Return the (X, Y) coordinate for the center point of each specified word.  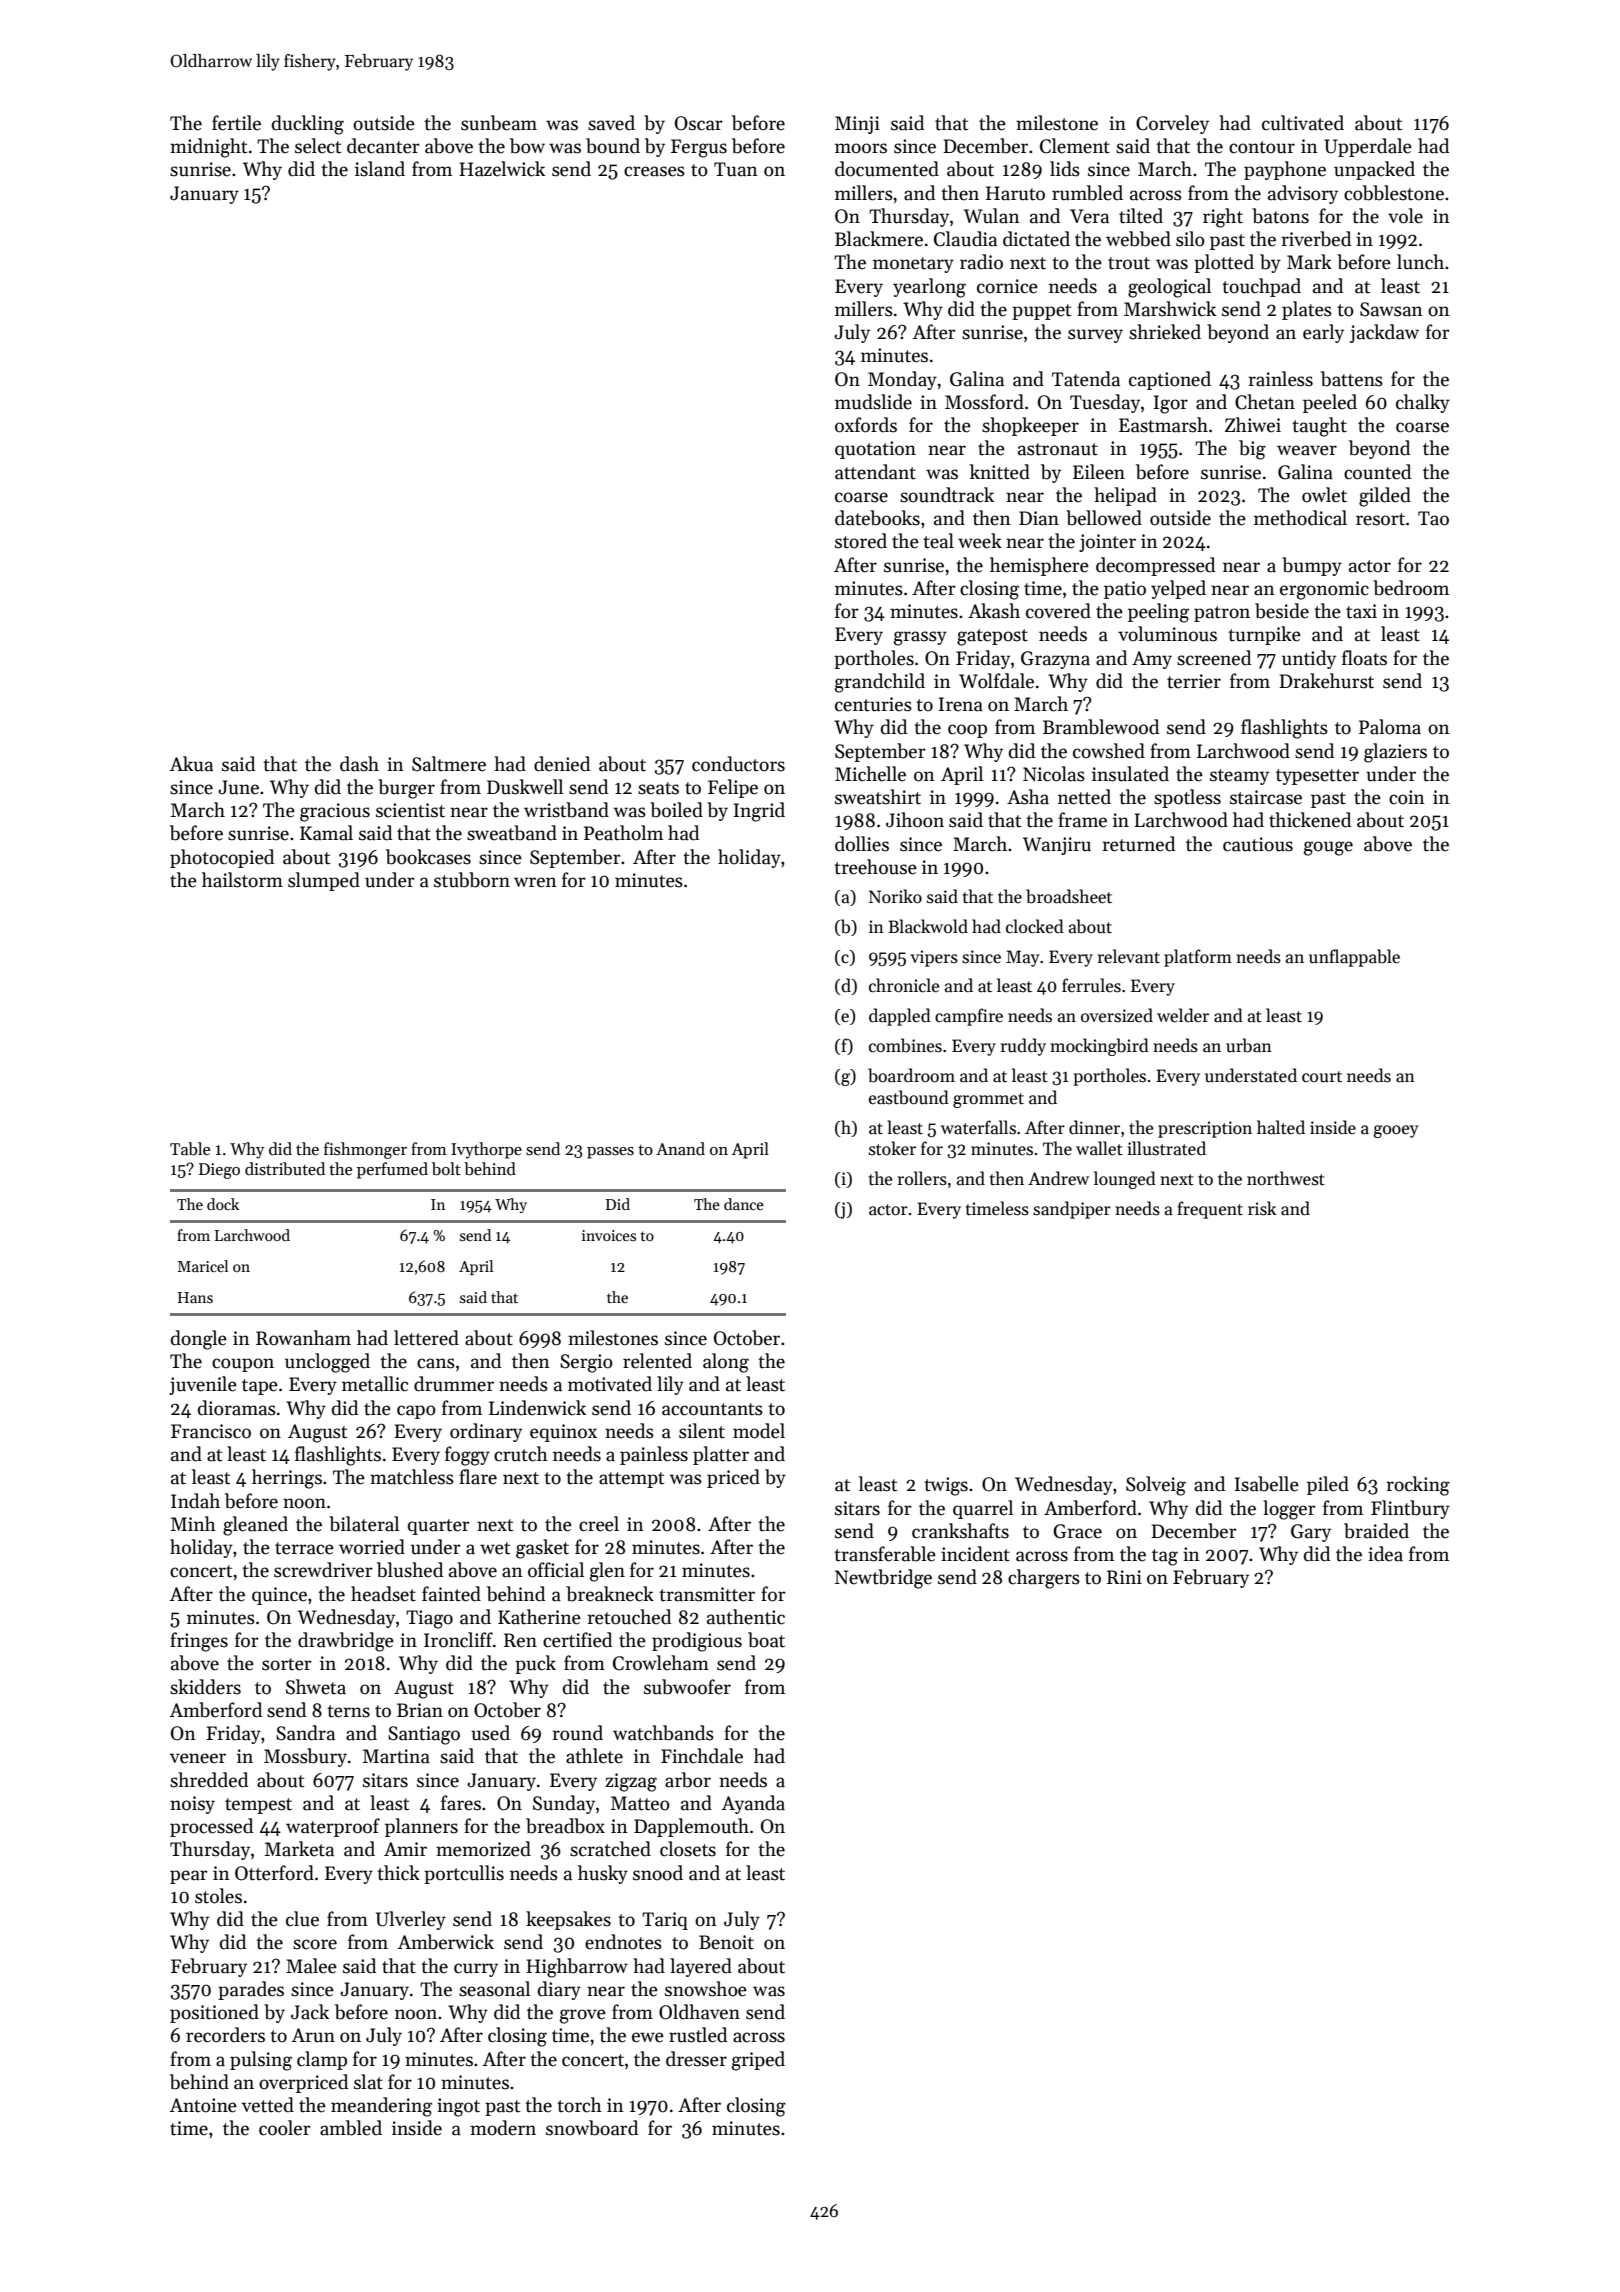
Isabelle (1267, 1484)
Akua (191, 764)
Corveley (1172, 124)
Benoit (726, 1942)
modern (503, 2128)
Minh (193, 1523)
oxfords (866, 425)
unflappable (1354, 958)
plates (1307, 310)
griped (758, 2061)
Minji (857, 125)
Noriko (895, 896)
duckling (308, 125)
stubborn (472, 880)
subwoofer (687, 1687)
